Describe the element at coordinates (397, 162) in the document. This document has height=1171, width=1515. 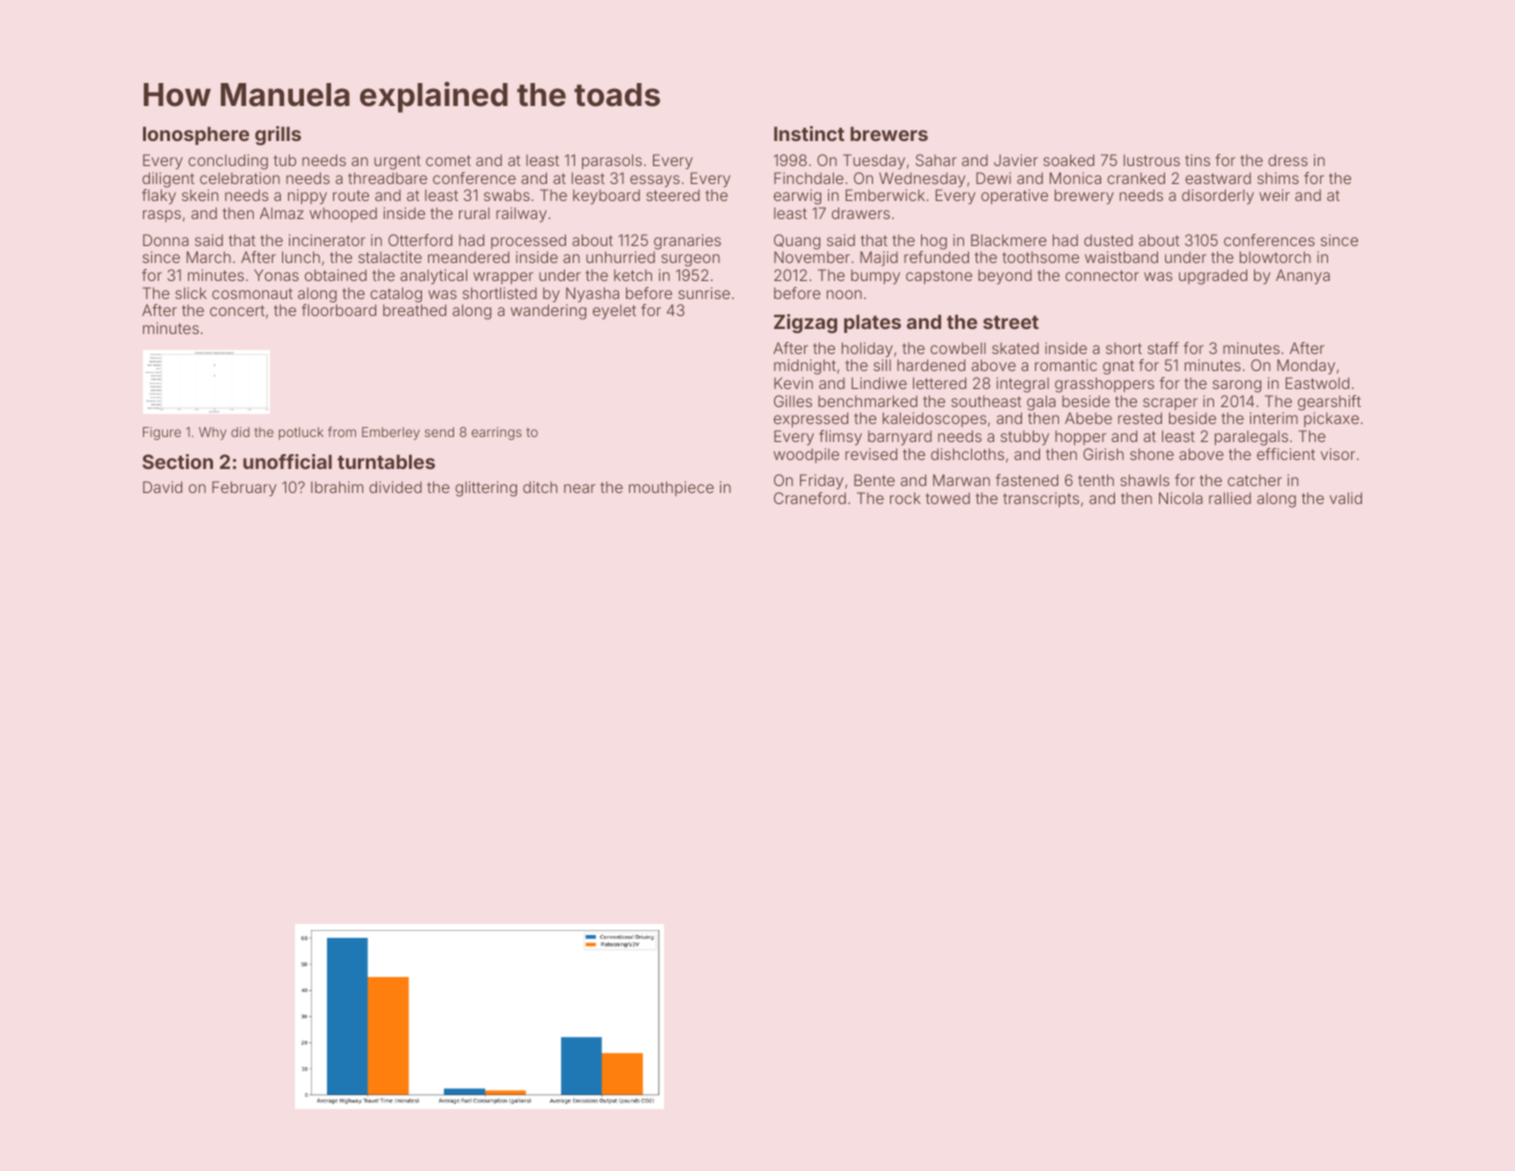
I see `urgent` at that location.
